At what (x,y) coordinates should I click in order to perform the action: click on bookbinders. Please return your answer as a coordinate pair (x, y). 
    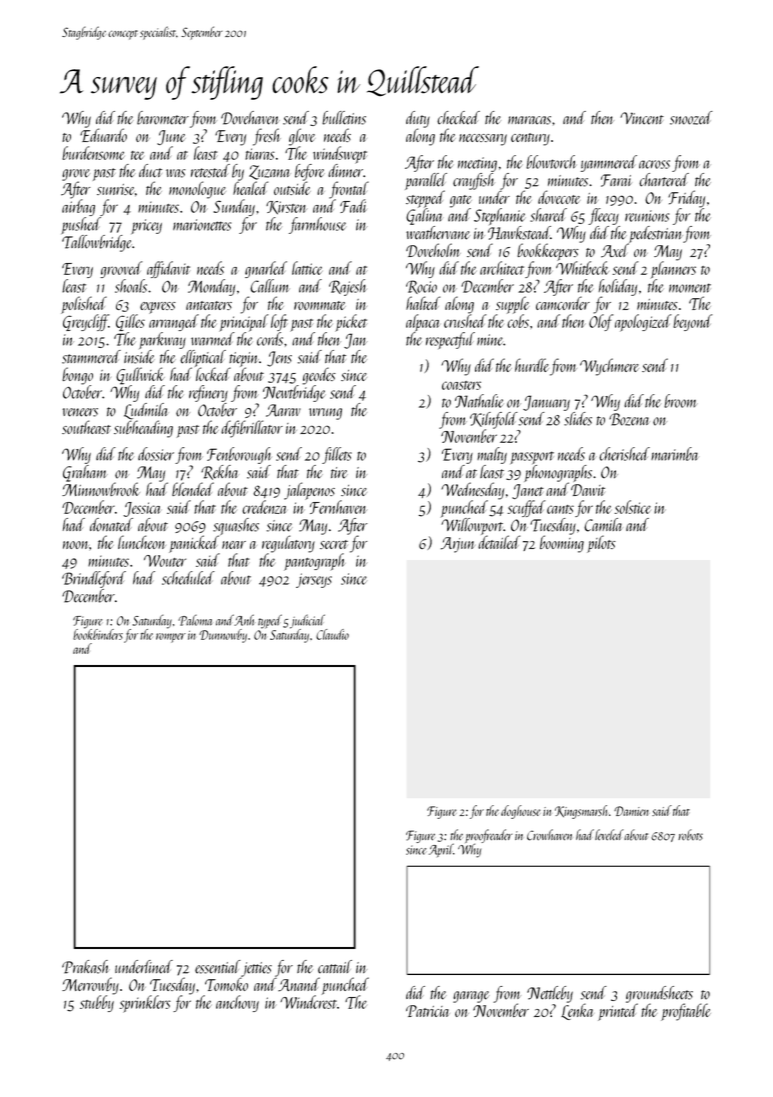
    Looking at the image, I should click on (98, 634).
